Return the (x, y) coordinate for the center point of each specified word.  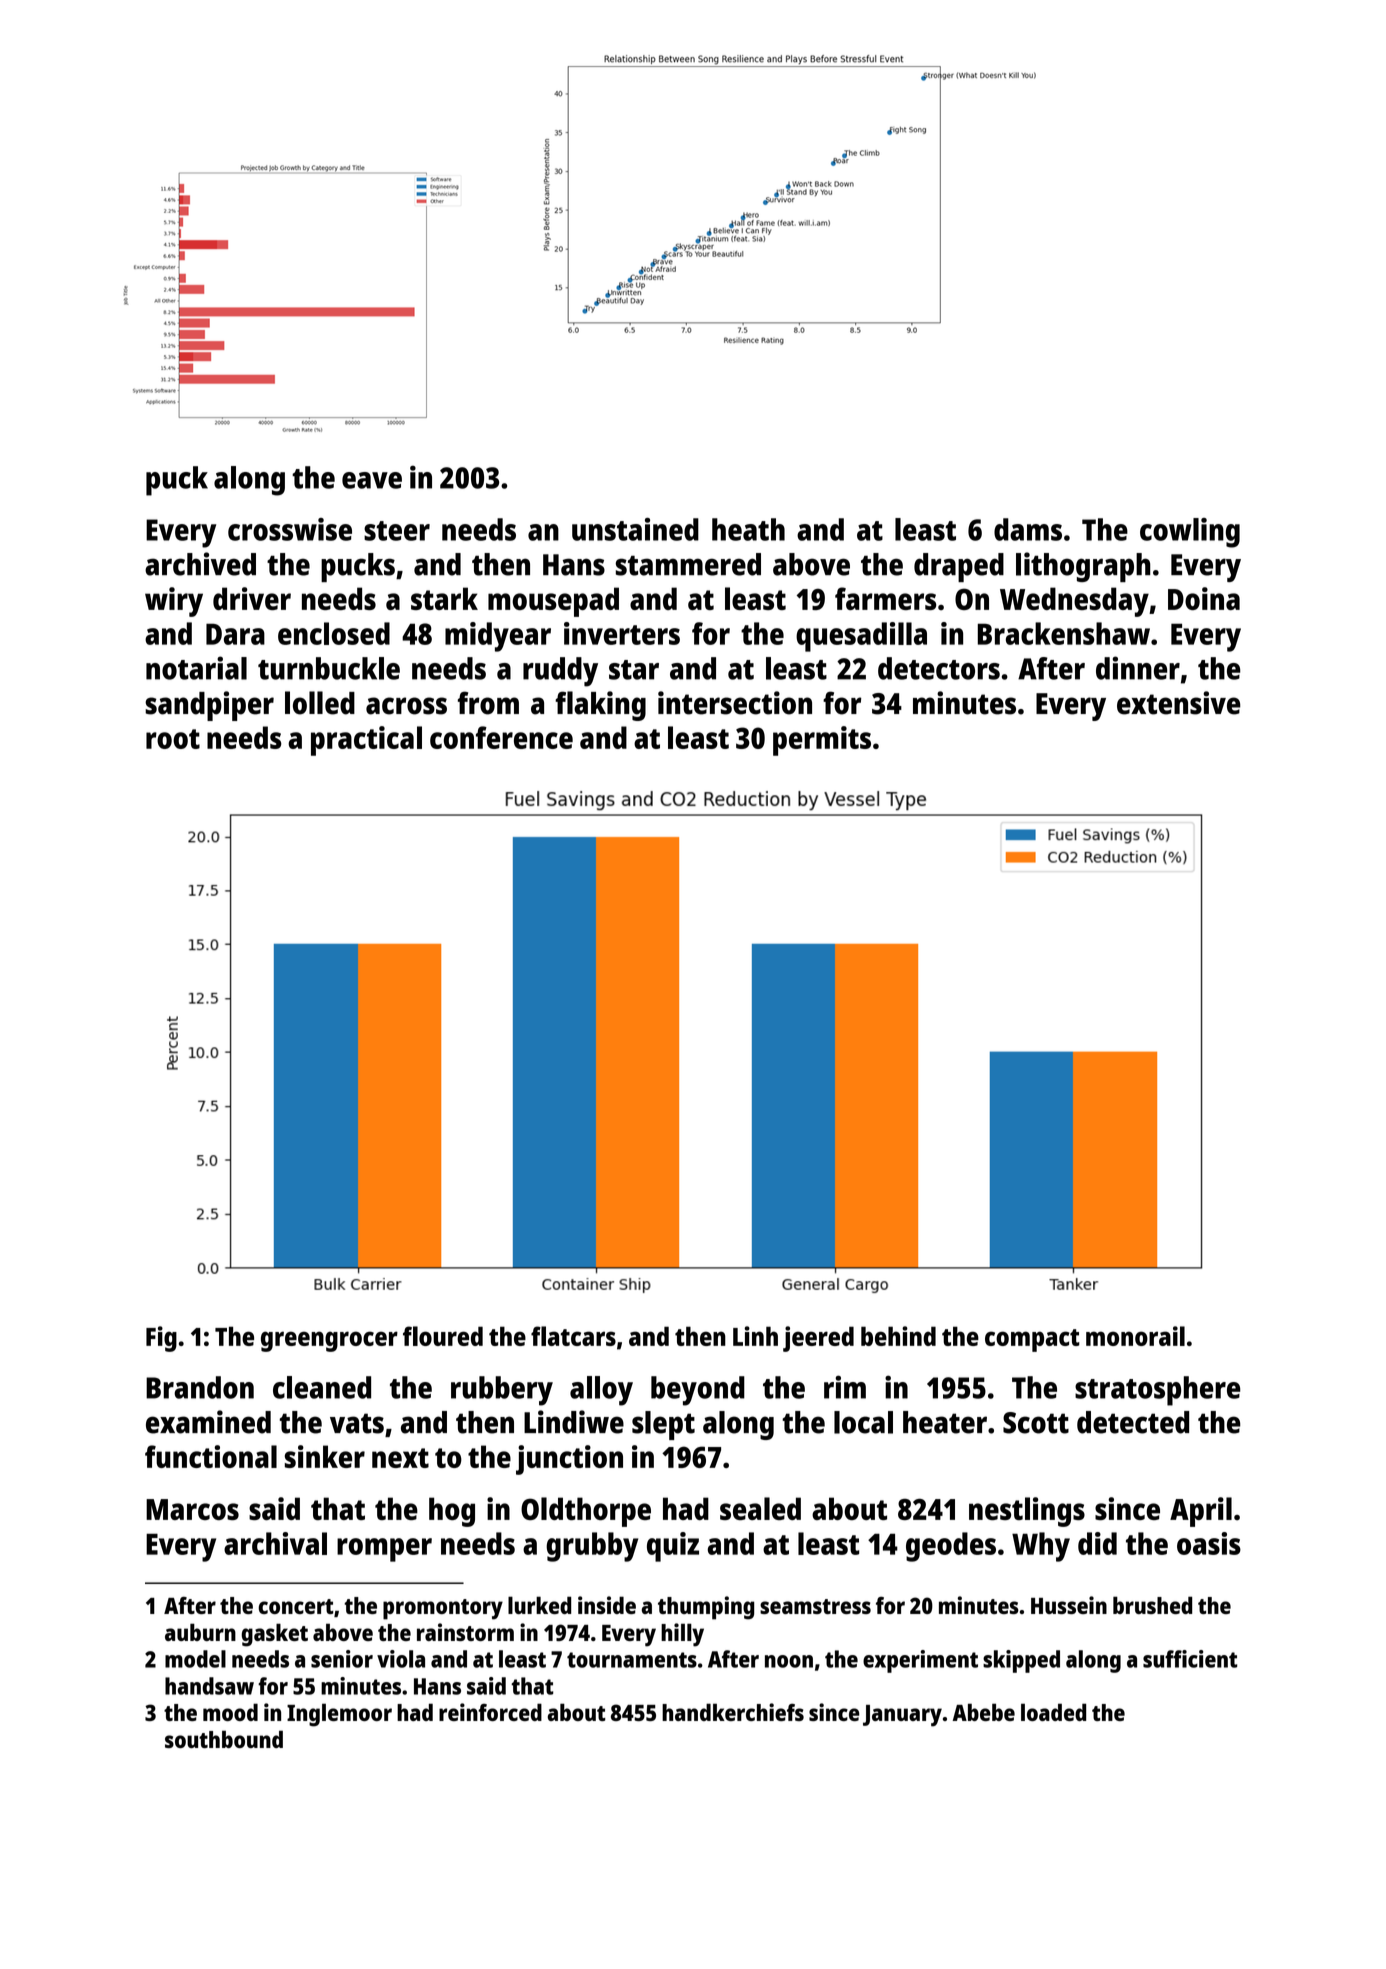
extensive (1179, 703)
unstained (635, 529)
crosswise (290, 529)
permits (822, 741)
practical (366, 741)
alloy (601, 1391)
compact (1032, 1340)
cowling (1190, 533)
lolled (320, 703)
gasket (274, 1635)
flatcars (573, 1336)
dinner (1138, 668)
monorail (1135, 1336)
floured (443, 1336)
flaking (600, 706)
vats (357, 1423)
